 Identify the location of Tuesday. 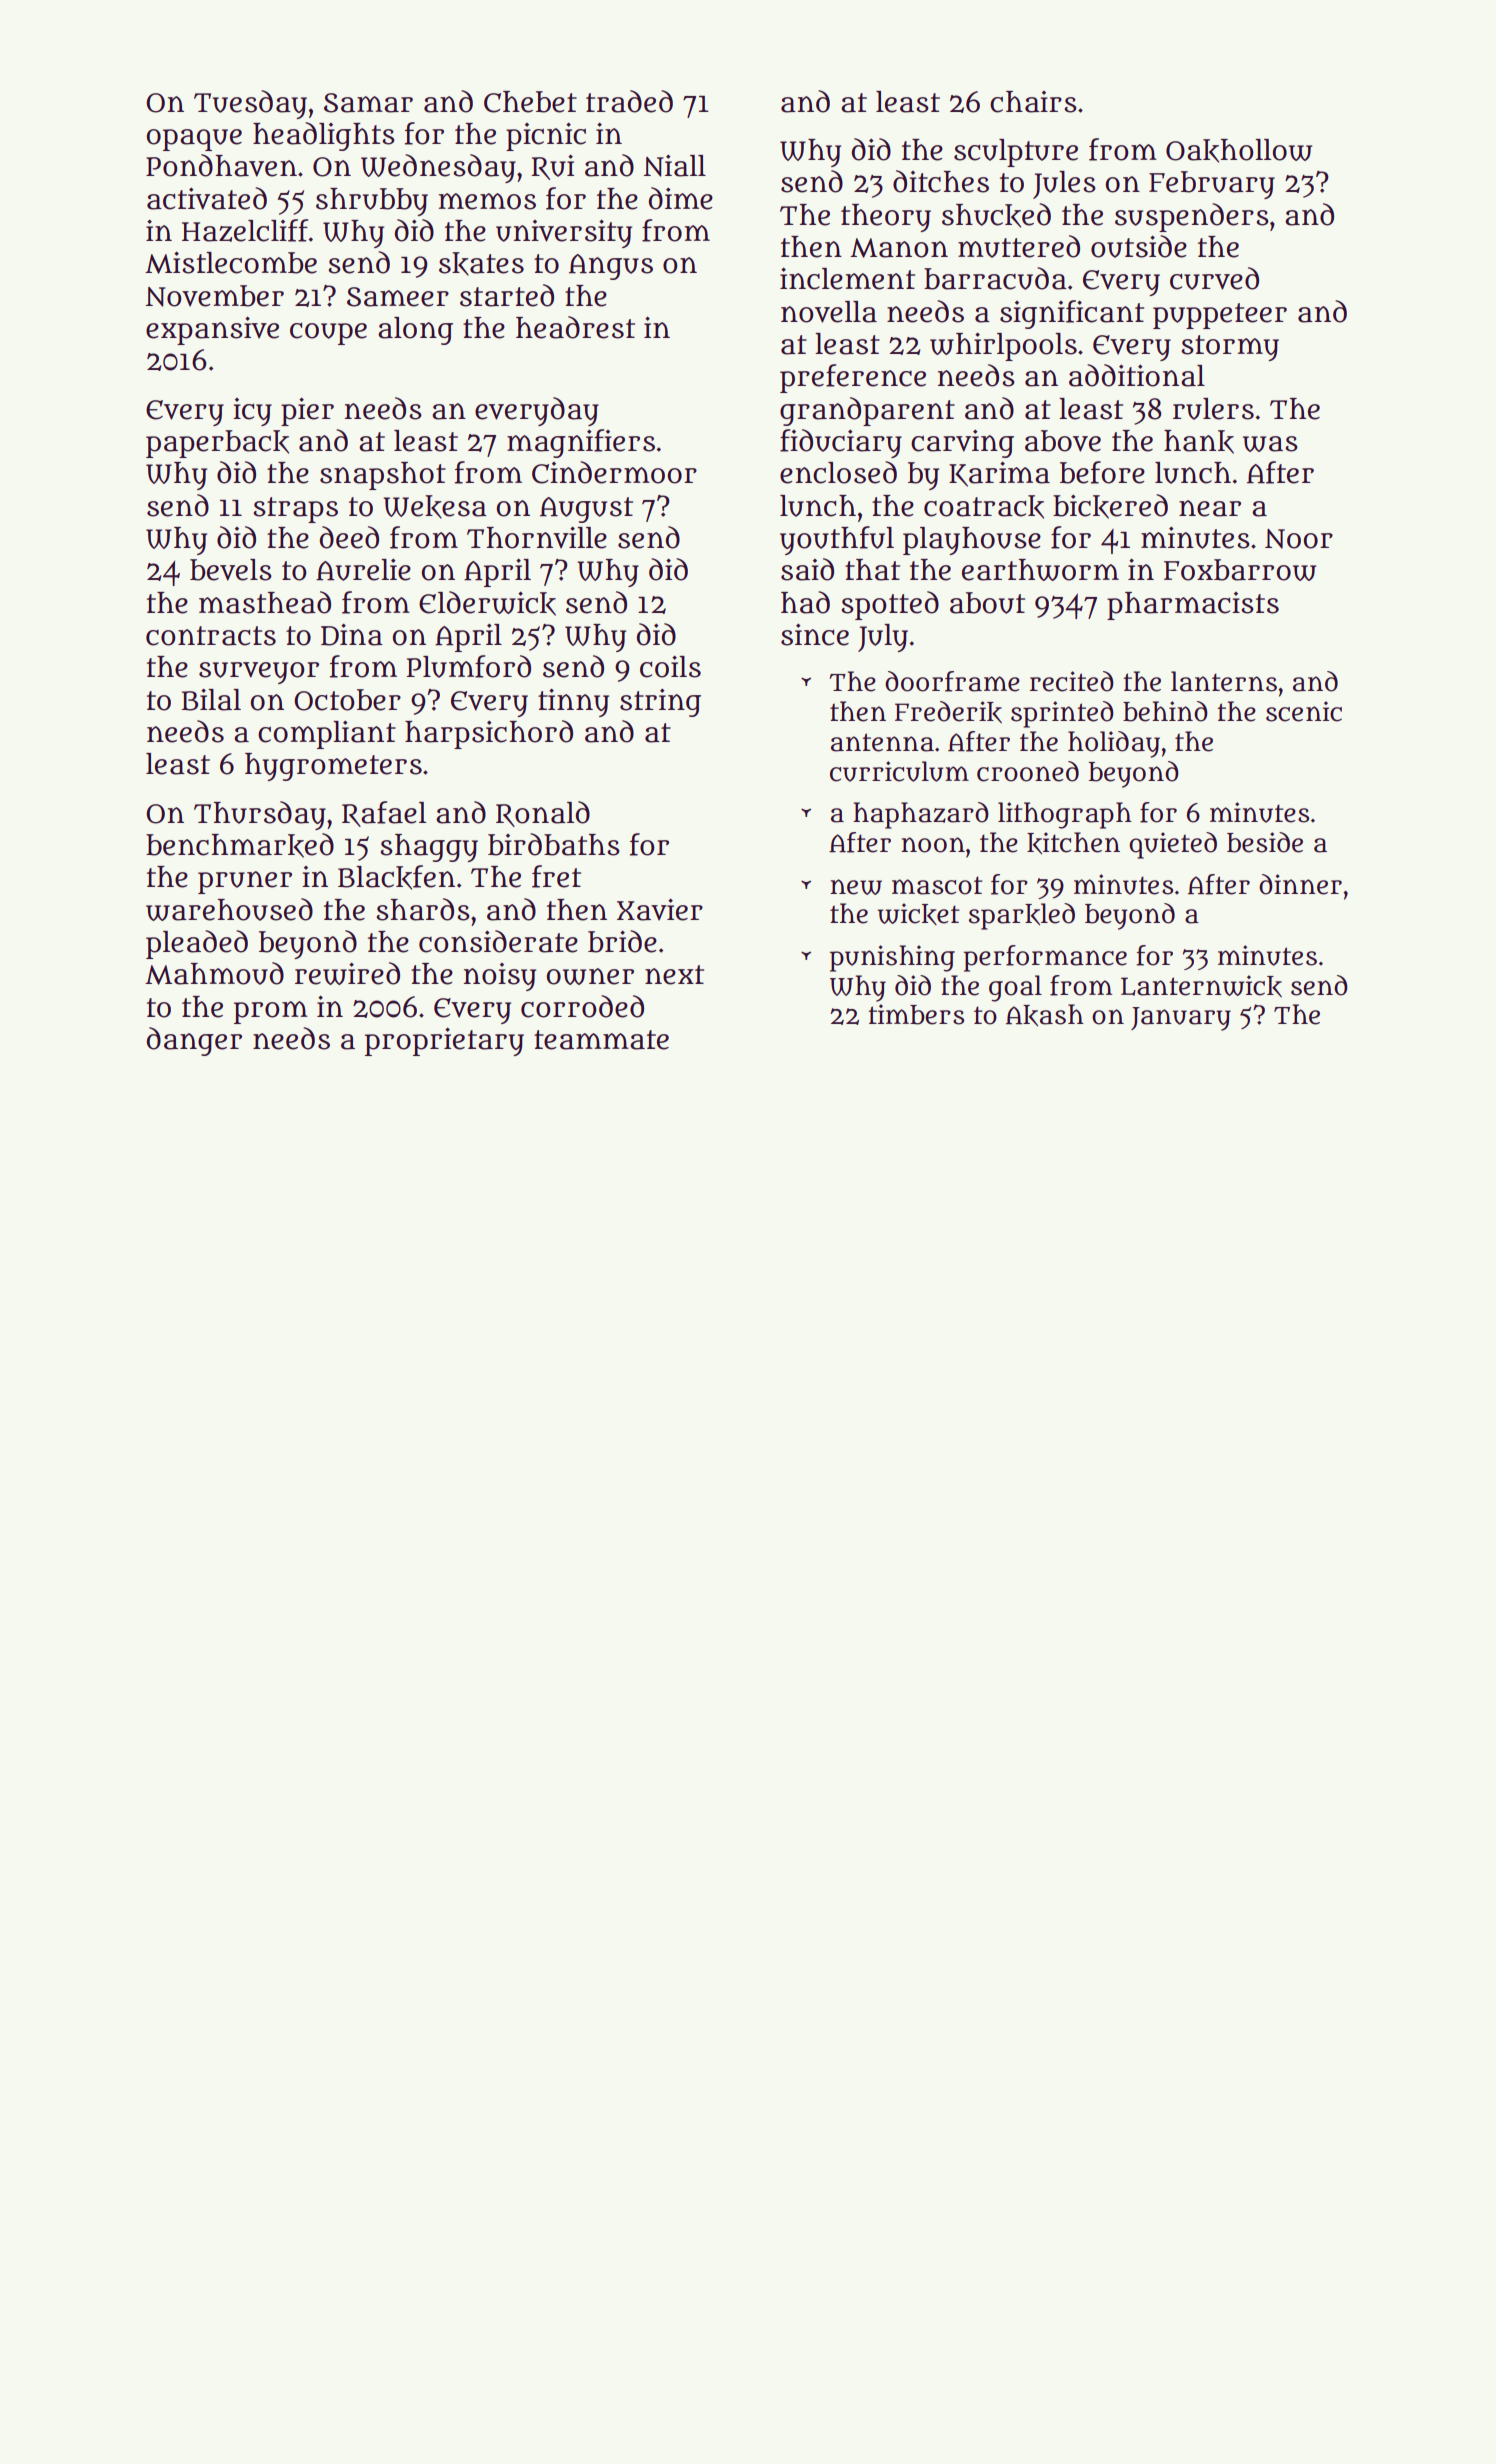
(250, 104).
